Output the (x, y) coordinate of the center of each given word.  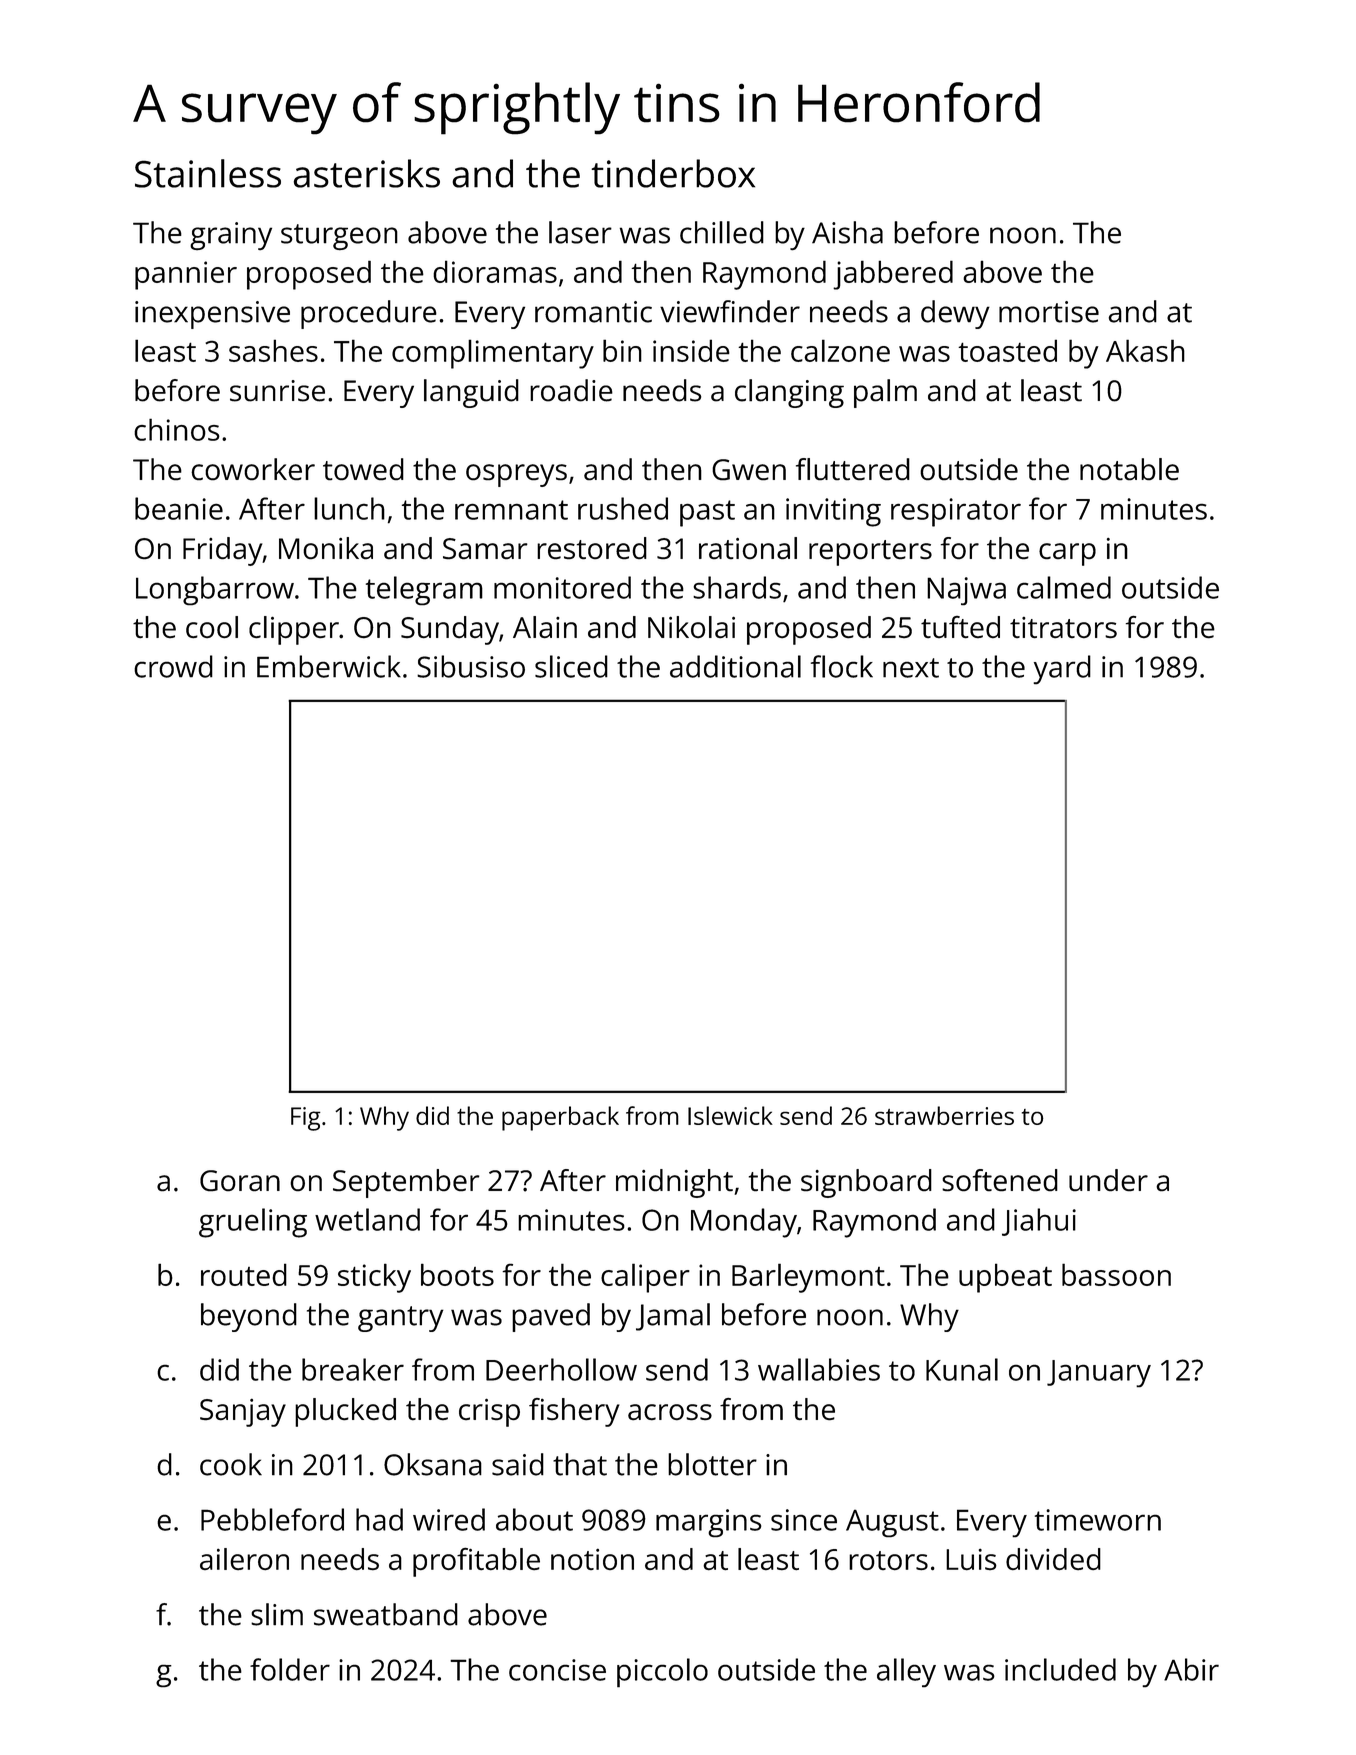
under (1108, 1180)
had (379, 1519)
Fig (306, 1119)
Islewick (730, 1115)
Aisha (847, 232)
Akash (1145, 350)
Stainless (208, 173)
